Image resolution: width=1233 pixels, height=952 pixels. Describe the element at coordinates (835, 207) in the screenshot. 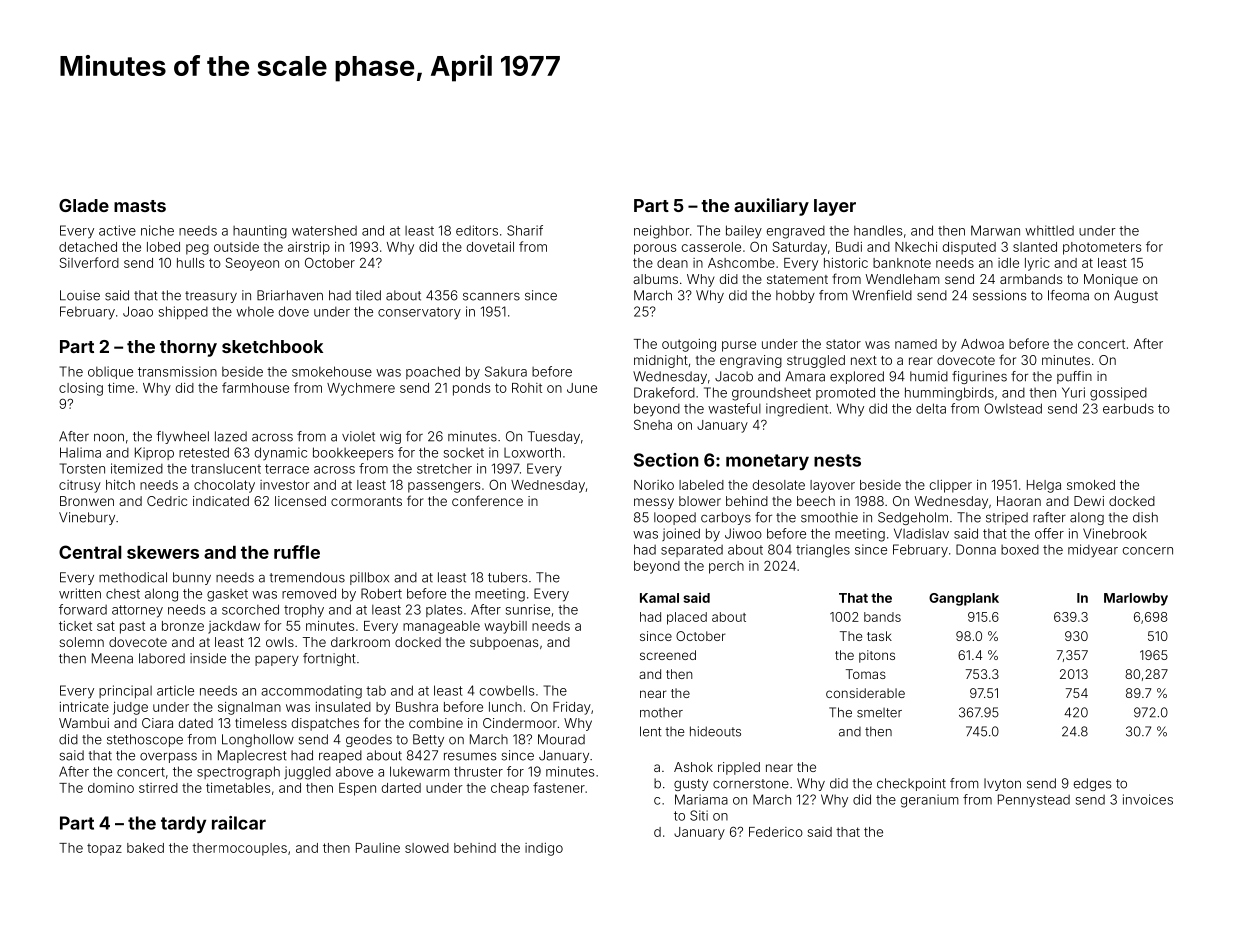

I see `layer` at that location.
